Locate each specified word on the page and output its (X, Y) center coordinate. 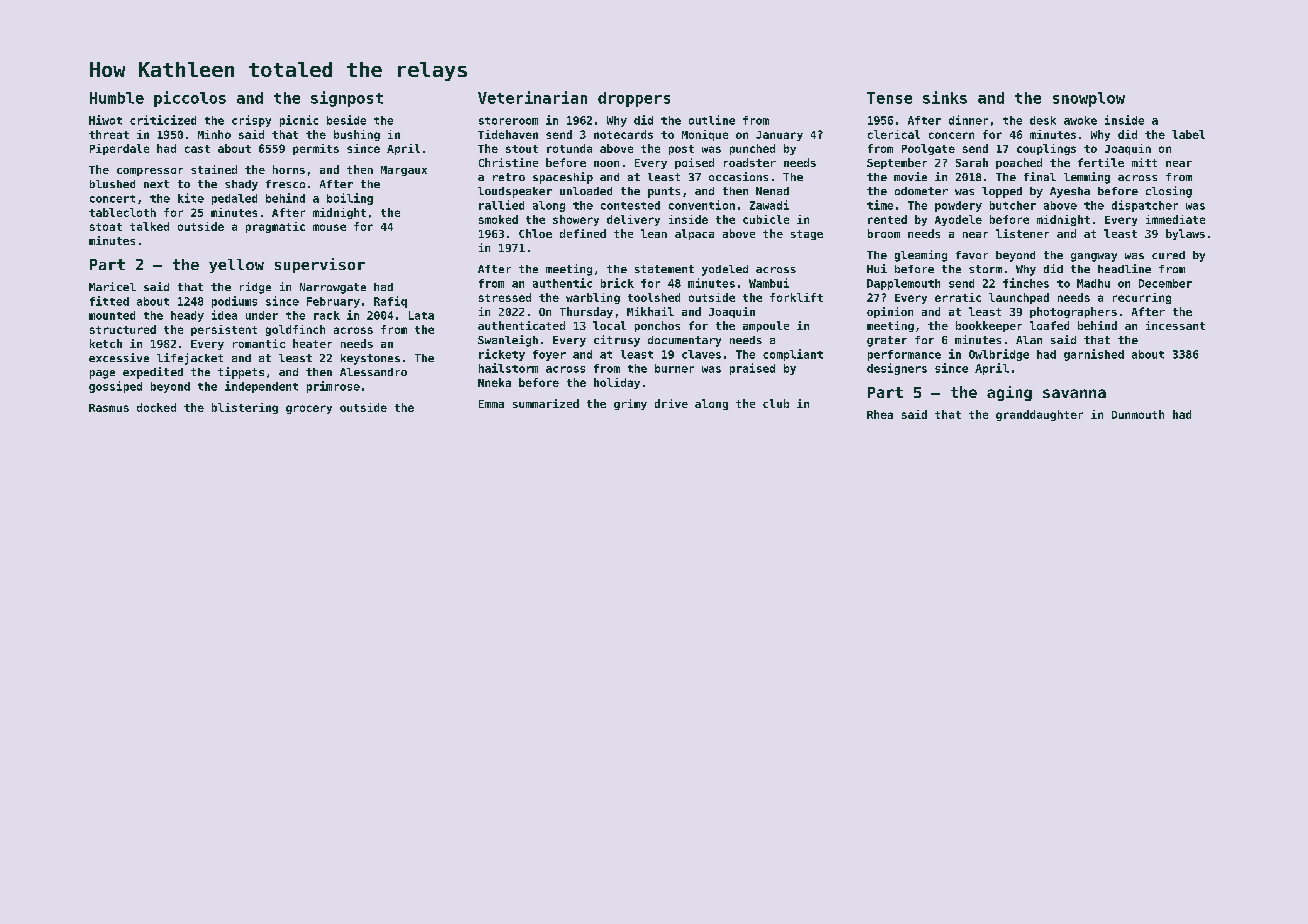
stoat (106, 227)
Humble (117, 98)
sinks (945, 97)
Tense (889, 98)
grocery (309, 409)
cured (1168, 255)
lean (654, 233)
